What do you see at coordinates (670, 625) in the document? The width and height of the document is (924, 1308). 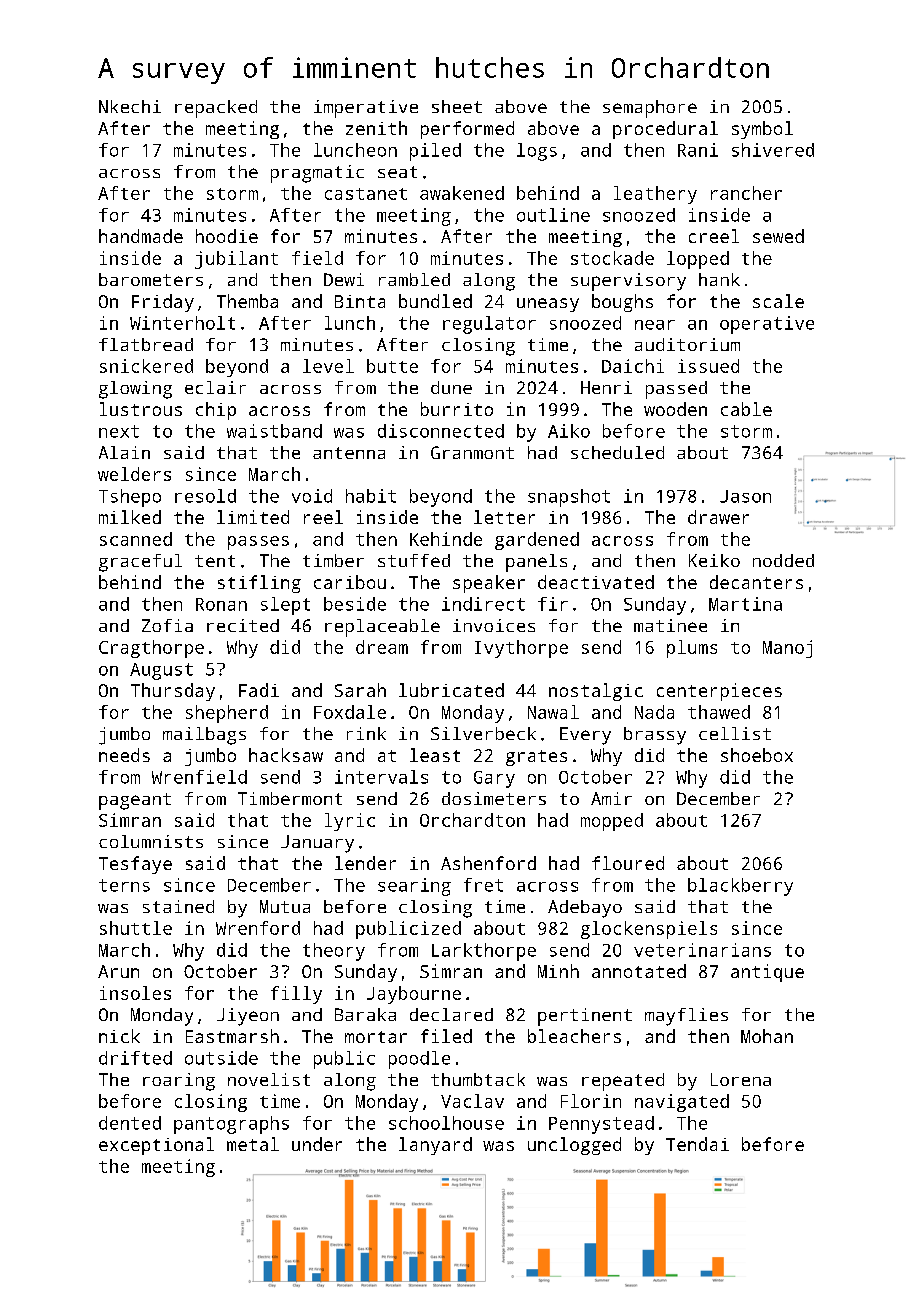 I see `matinee` at bounding box center [670, 625].
